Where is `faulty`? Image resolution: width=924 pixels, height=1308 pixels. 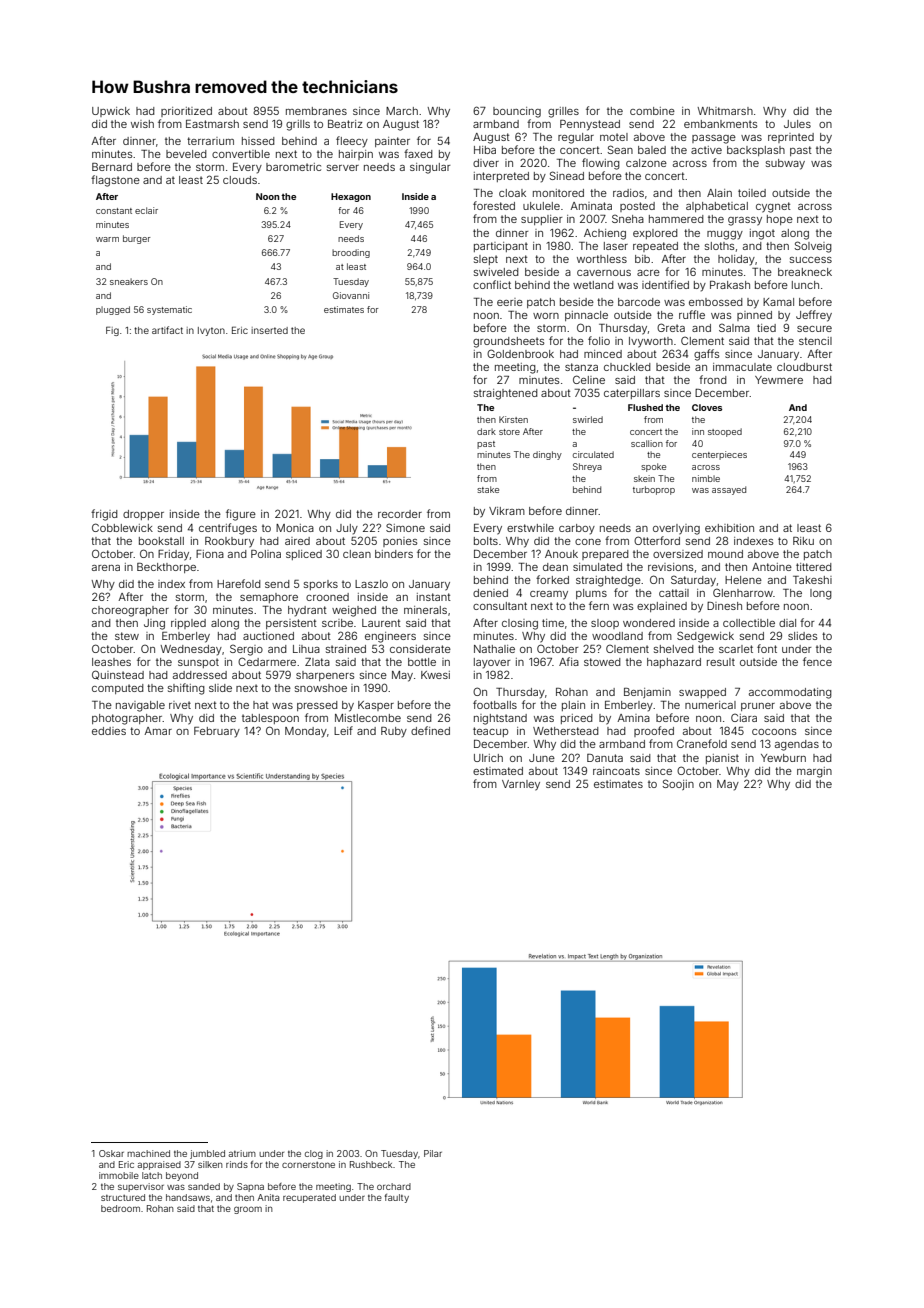
faulty is located at coordinates (397, 1198).
